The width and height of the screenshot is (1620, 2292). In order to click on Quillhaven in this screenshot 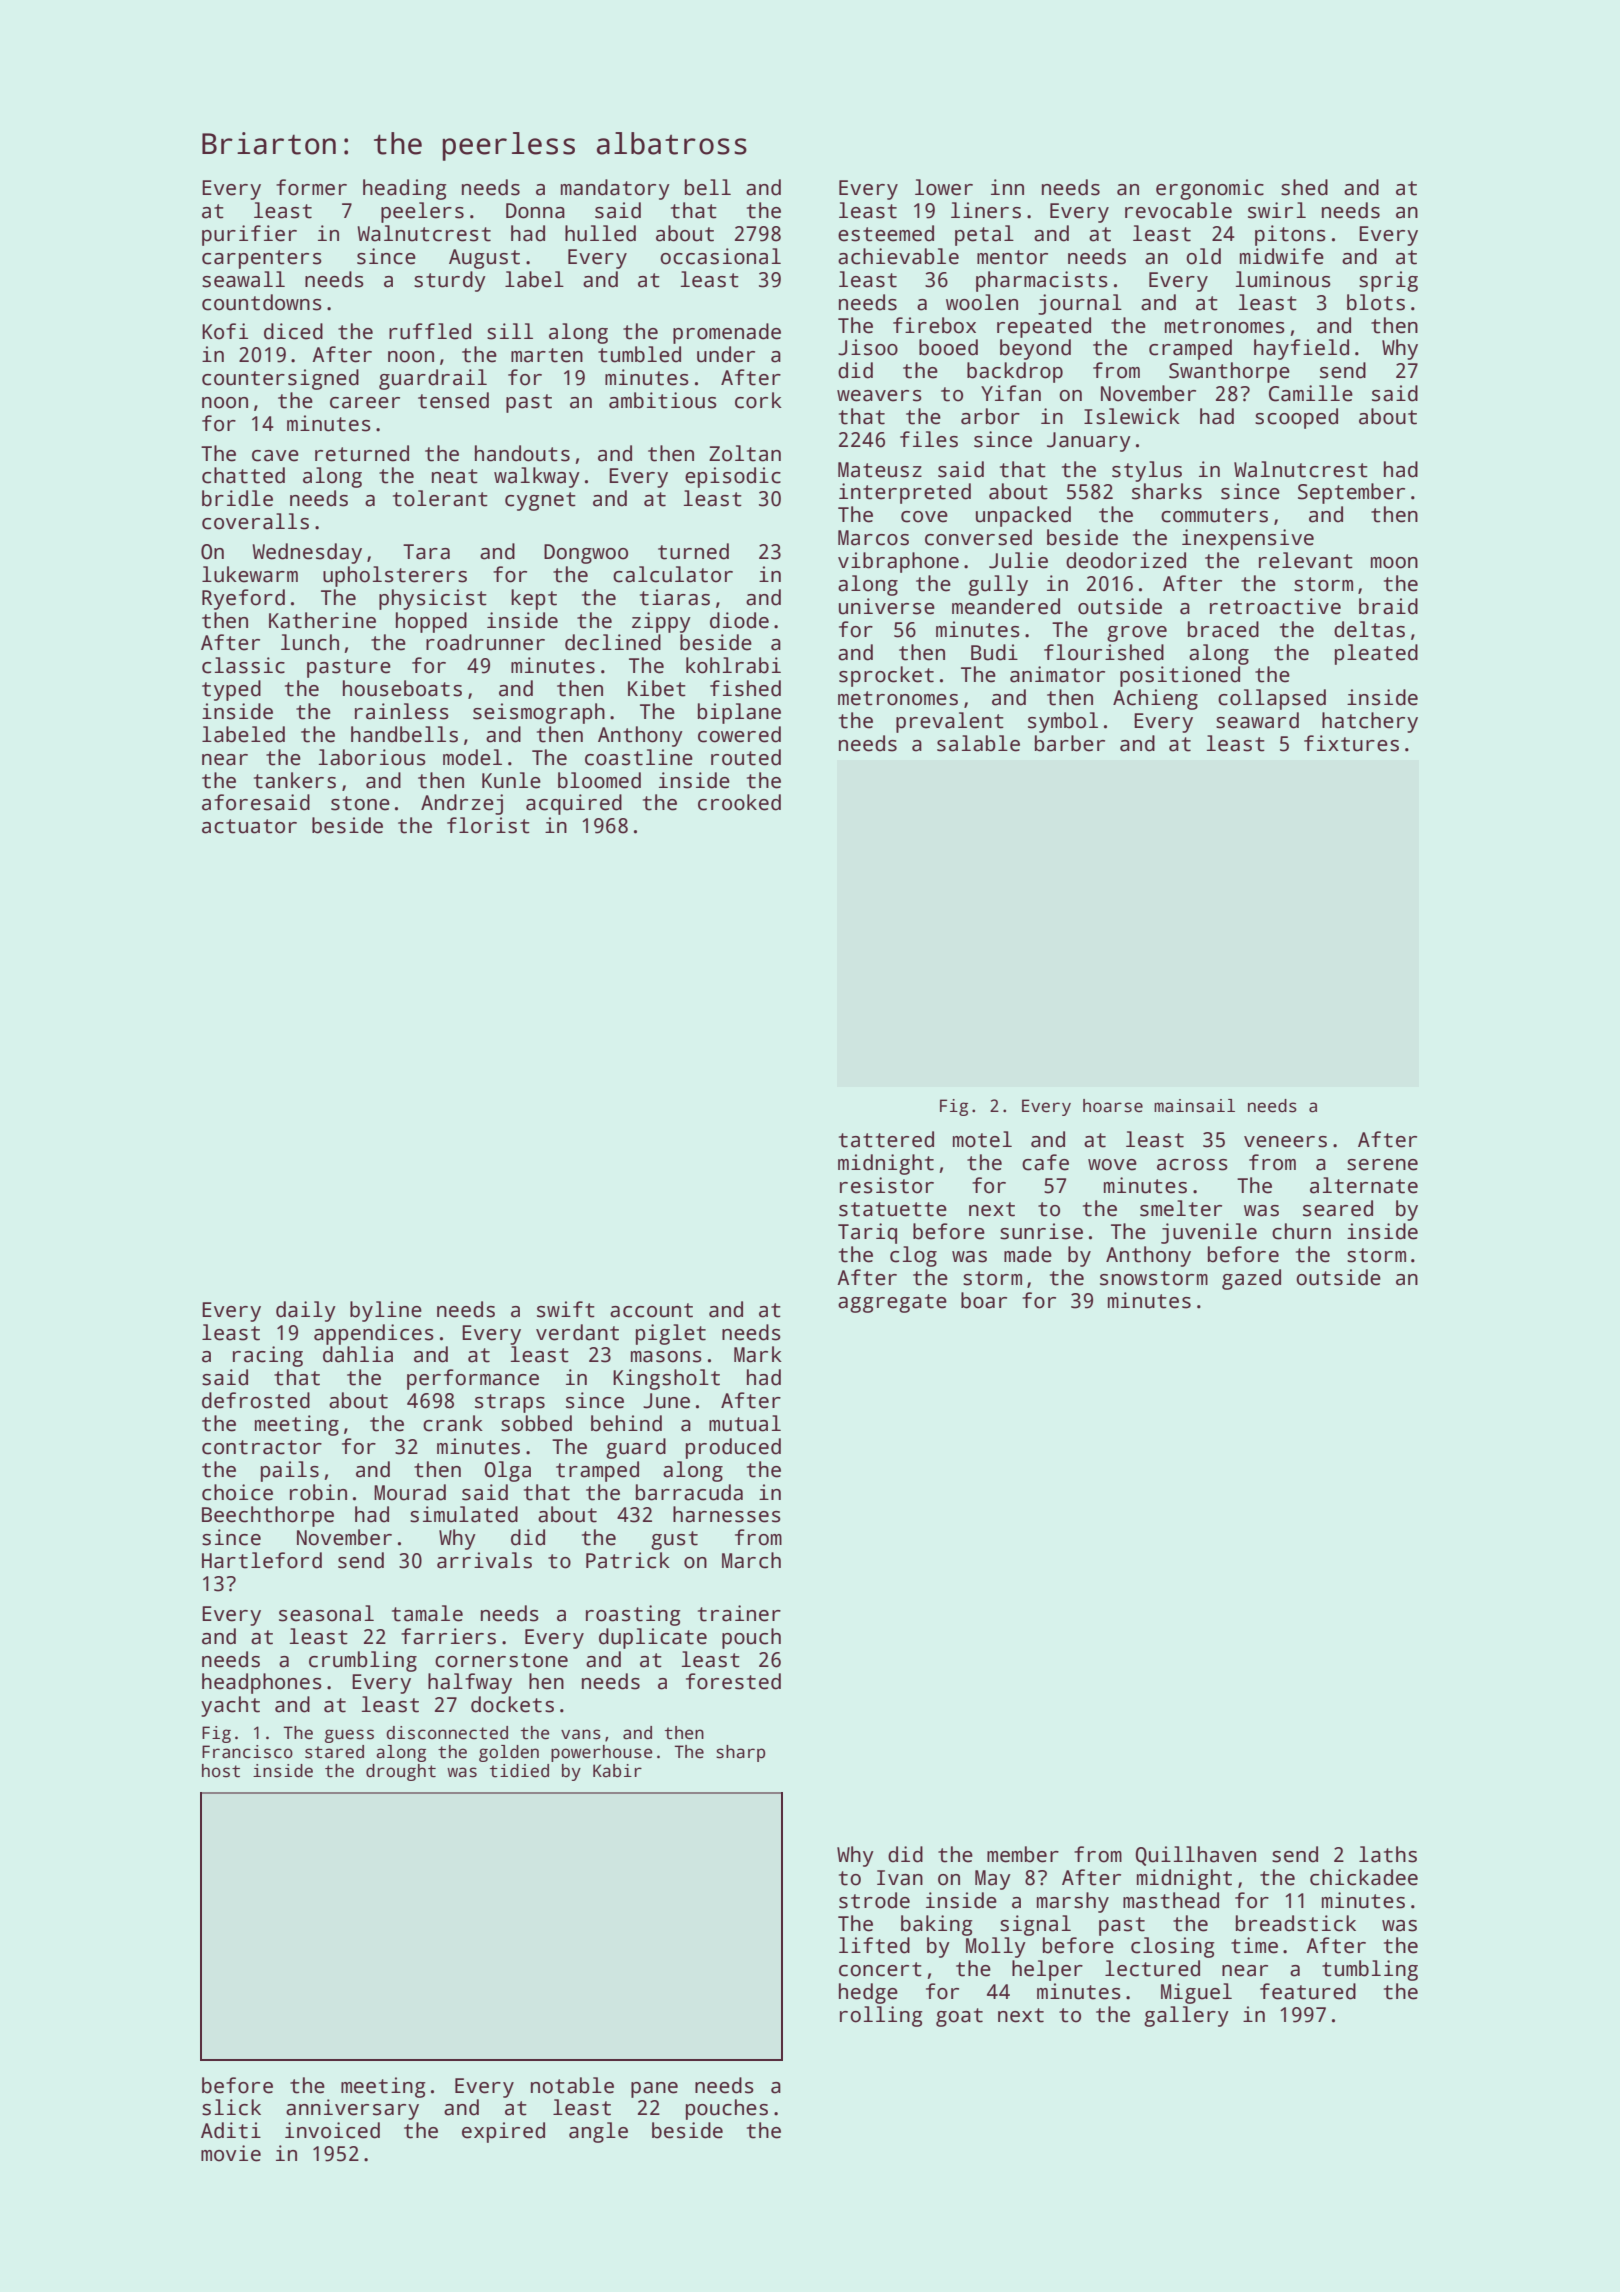, I will do `click(1196, 1856)`.
